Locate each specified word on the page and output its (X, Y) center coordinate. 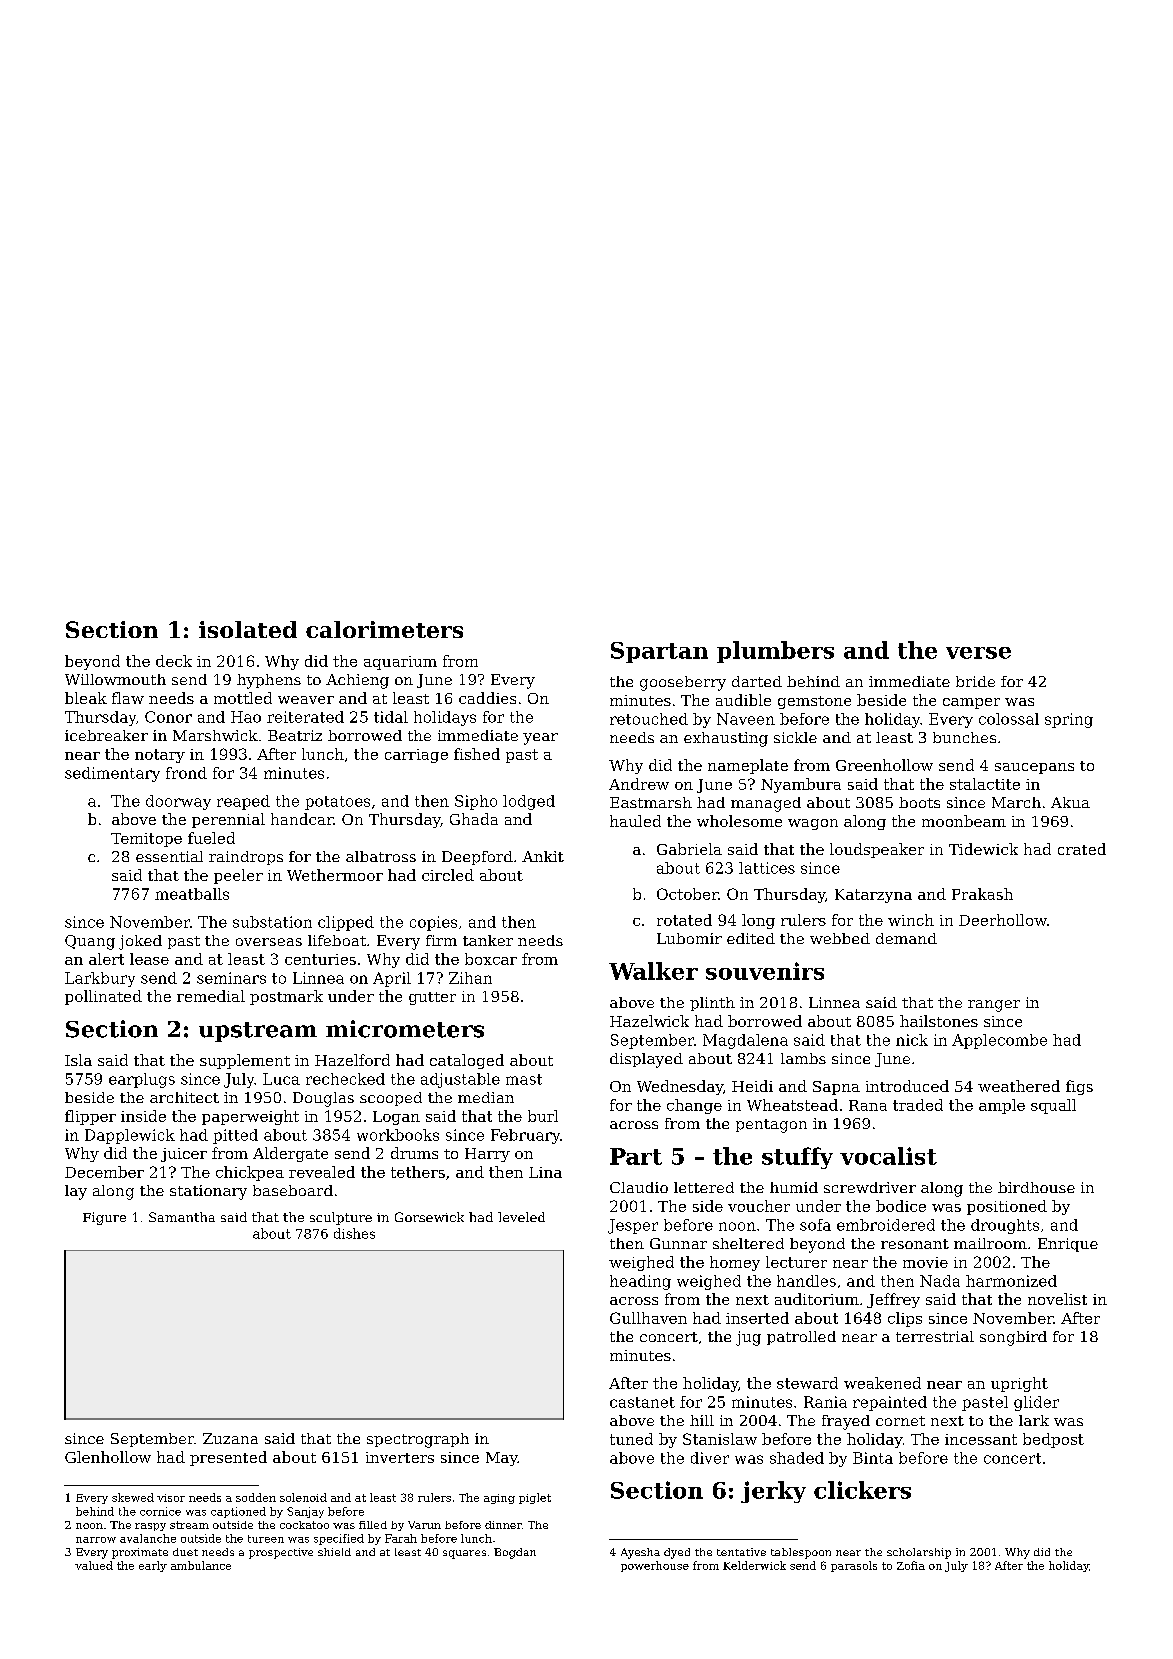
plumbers (775, 652)
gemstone (814, 702)
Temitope (146, 840)
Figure (104, 1218)
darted (757, 681)
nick (912, 1040)
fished (477, 754)
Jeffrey (893, 1300)
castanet (642, 1402)
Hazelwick (649, 1021)
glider (1036, 1403)
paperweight (250, 1117)
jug (748, 1338)
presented (228, 1458)
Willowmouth (115, 679)
